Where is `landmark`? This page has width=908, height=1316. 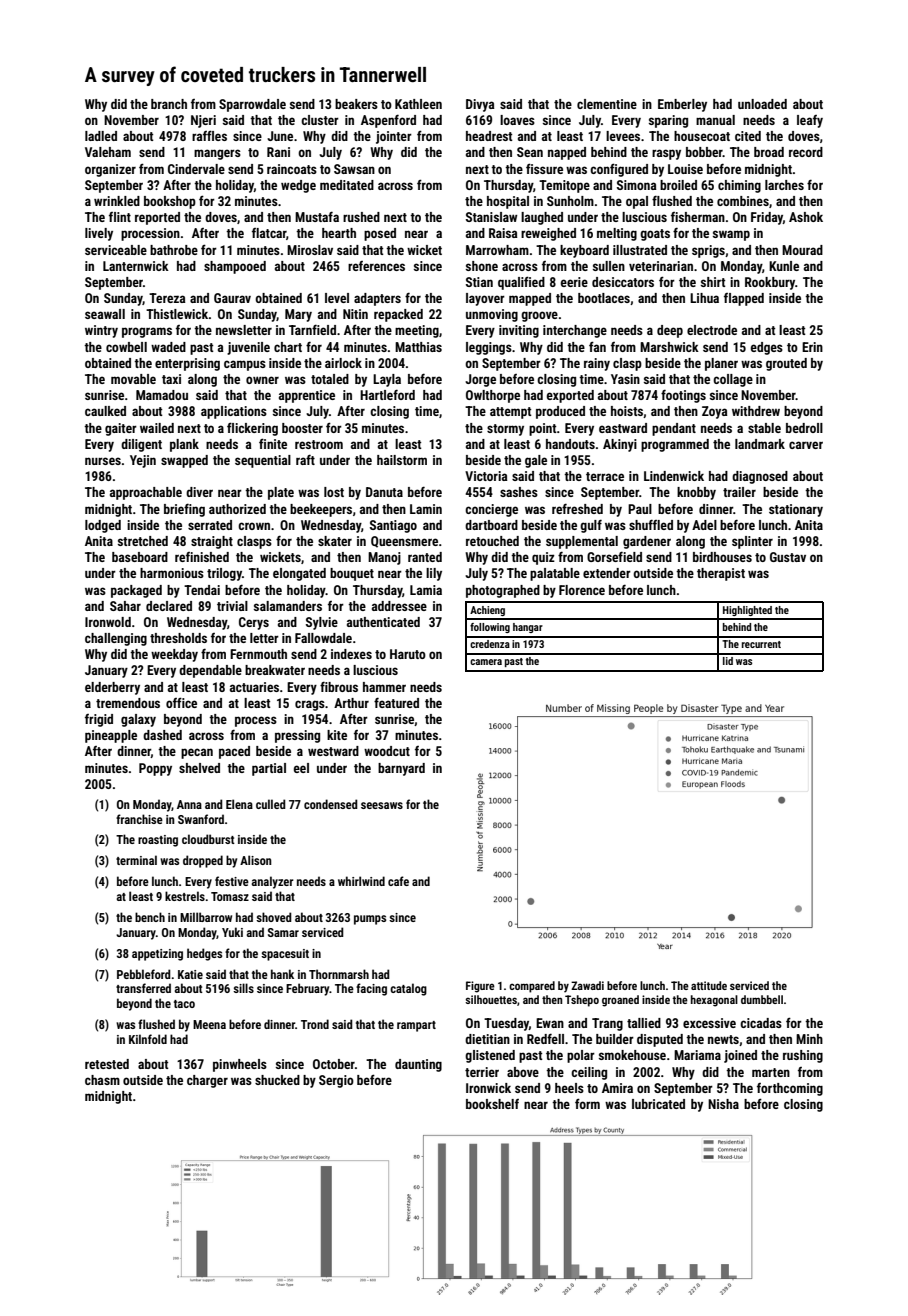
landmark is located at coordinates (760, 444).
